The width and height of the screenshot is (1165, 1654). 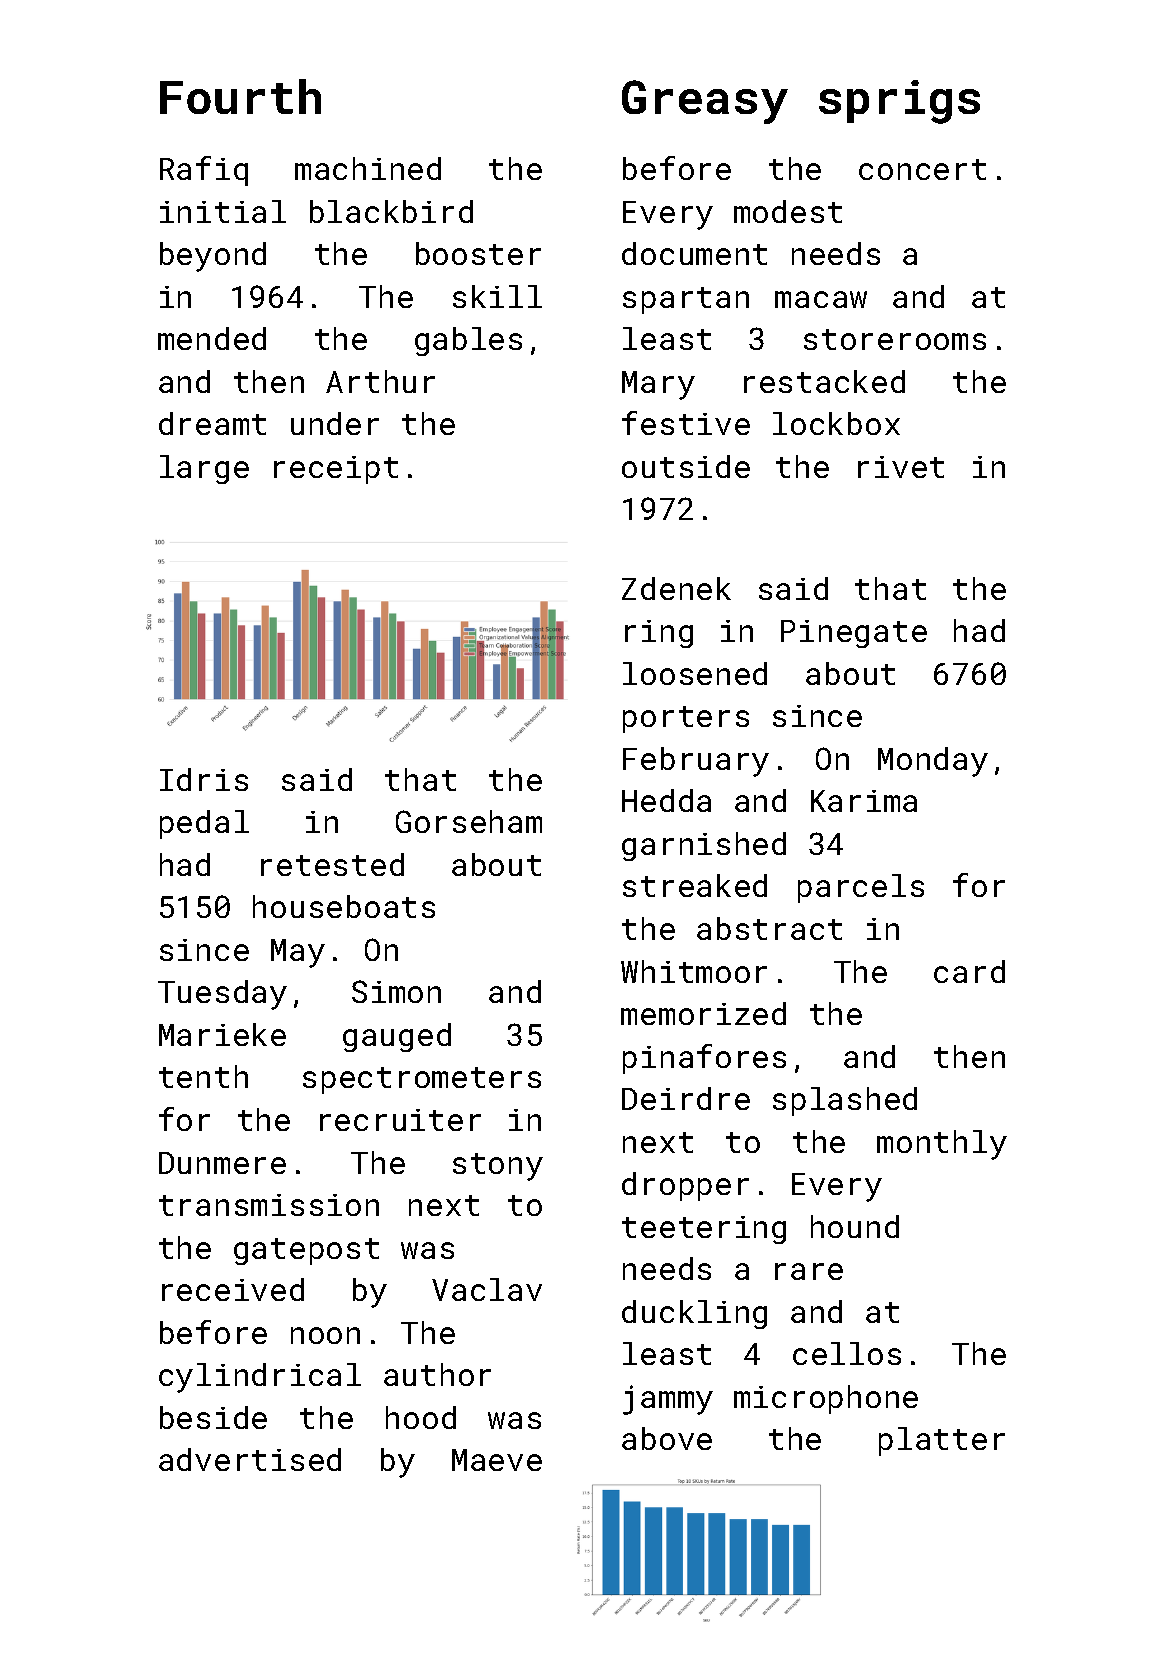 I want to click on above, so click(x=667, y=1438).
